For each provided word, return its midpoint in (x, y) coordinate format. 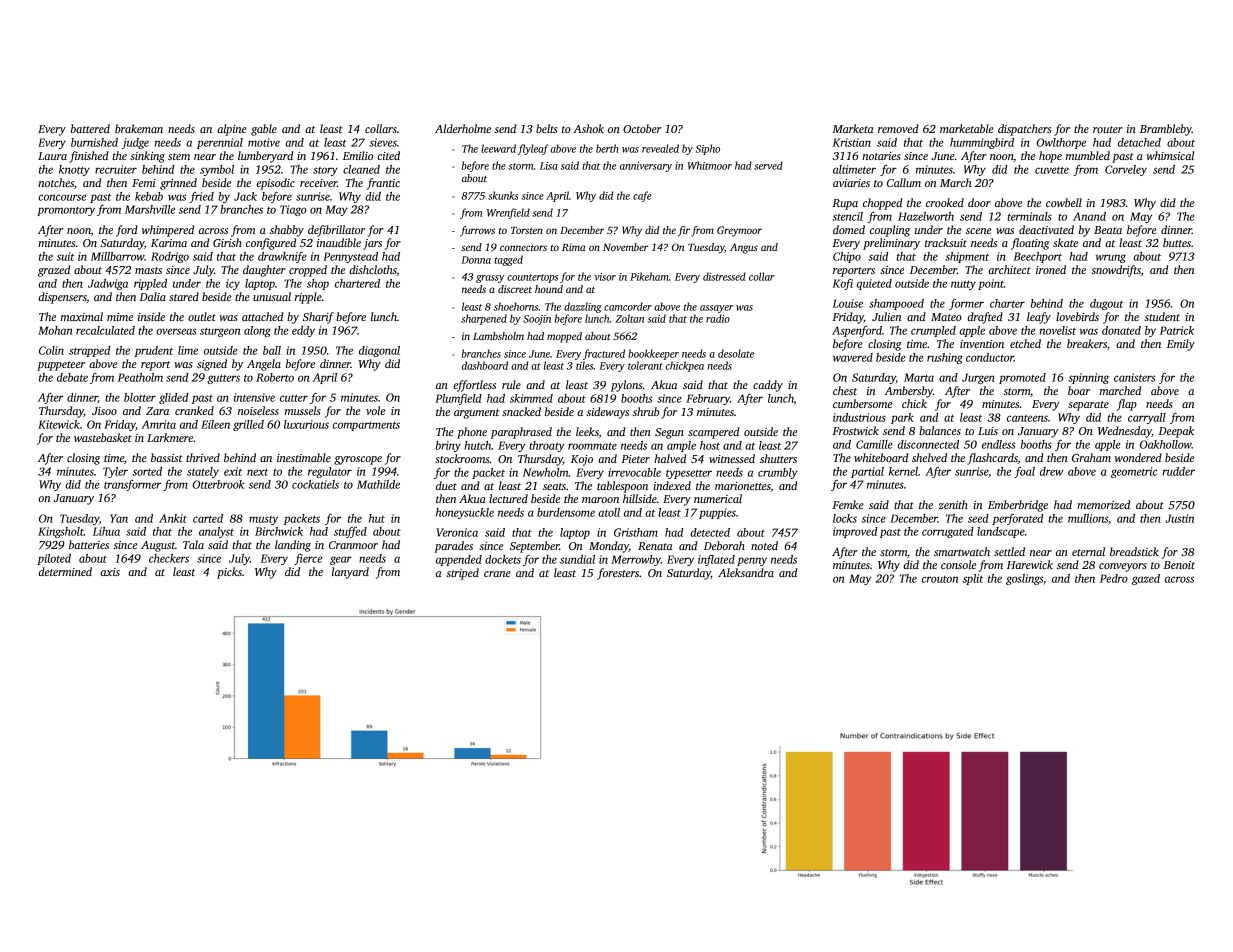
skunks (503, 195)
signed (212, 365)
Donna (476, 260)
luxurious (306, 424)
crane (497, 574)
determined (65, 571)
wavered (853, 357)
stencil (847, 216)
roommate (592, 446)
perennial (220, 143)
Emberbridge (1018, 506)
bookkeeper (653, 354)
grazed (54, 271)
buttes (1177, 242)
